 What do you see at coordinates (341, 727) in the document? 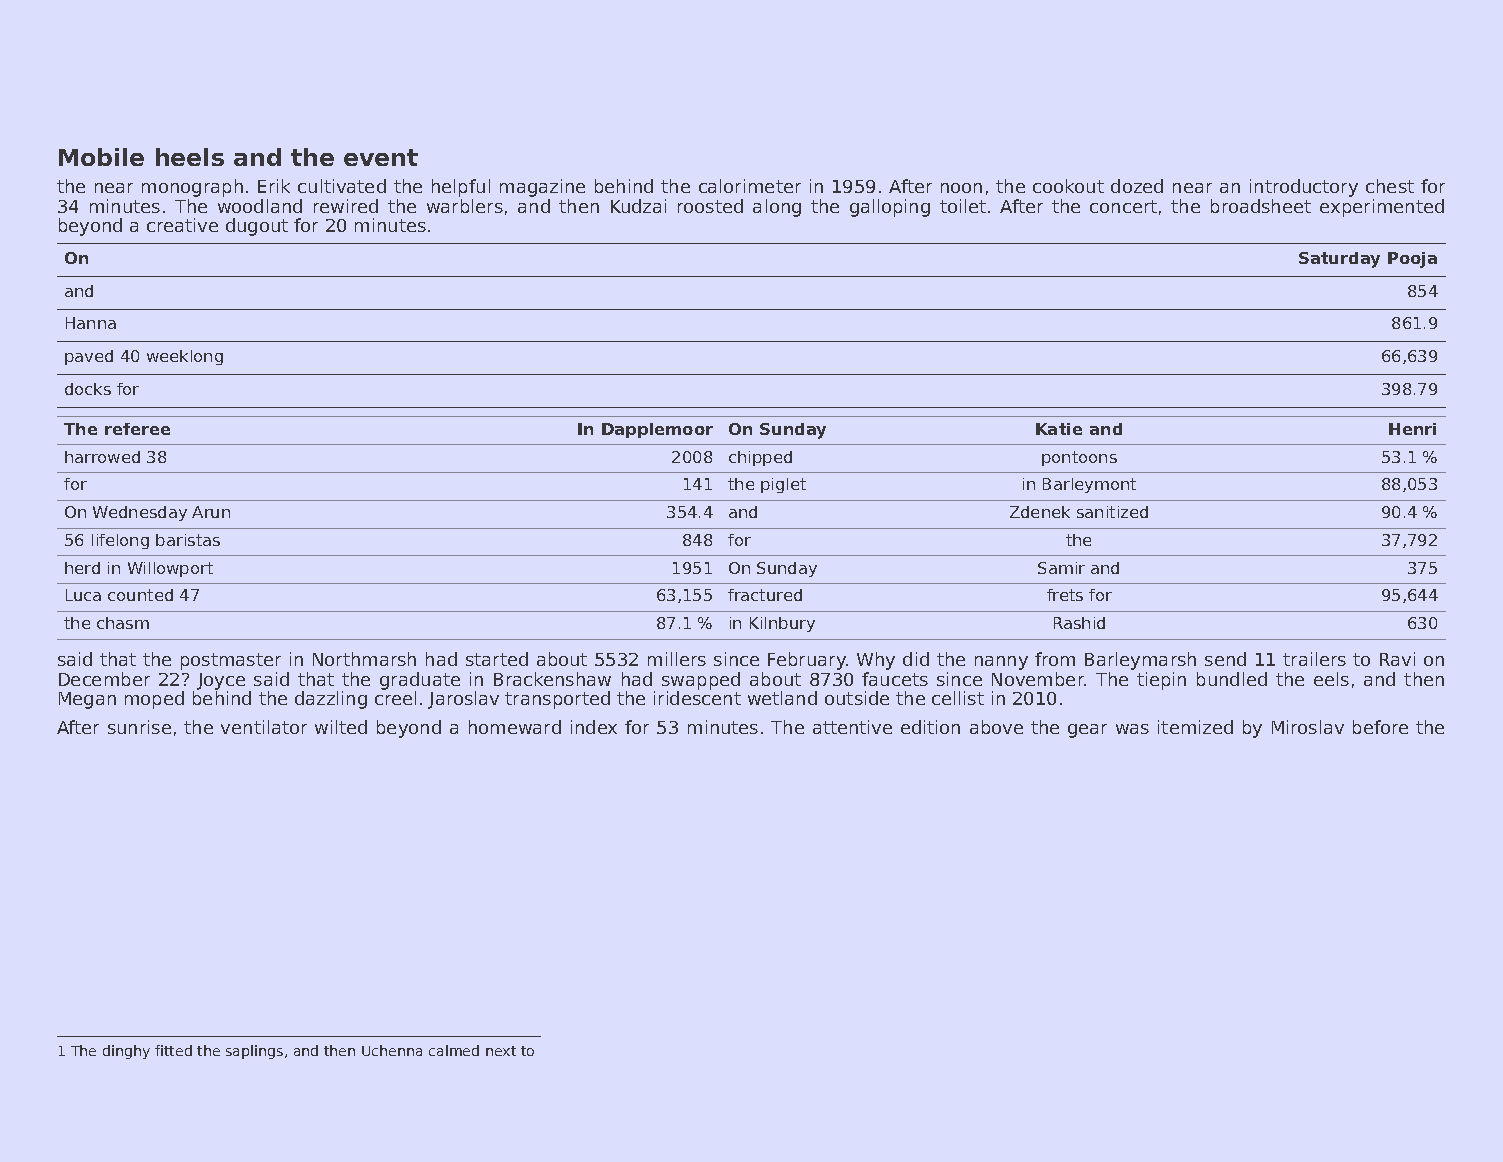
I see `wilted` at bounding box center [341, 727].
